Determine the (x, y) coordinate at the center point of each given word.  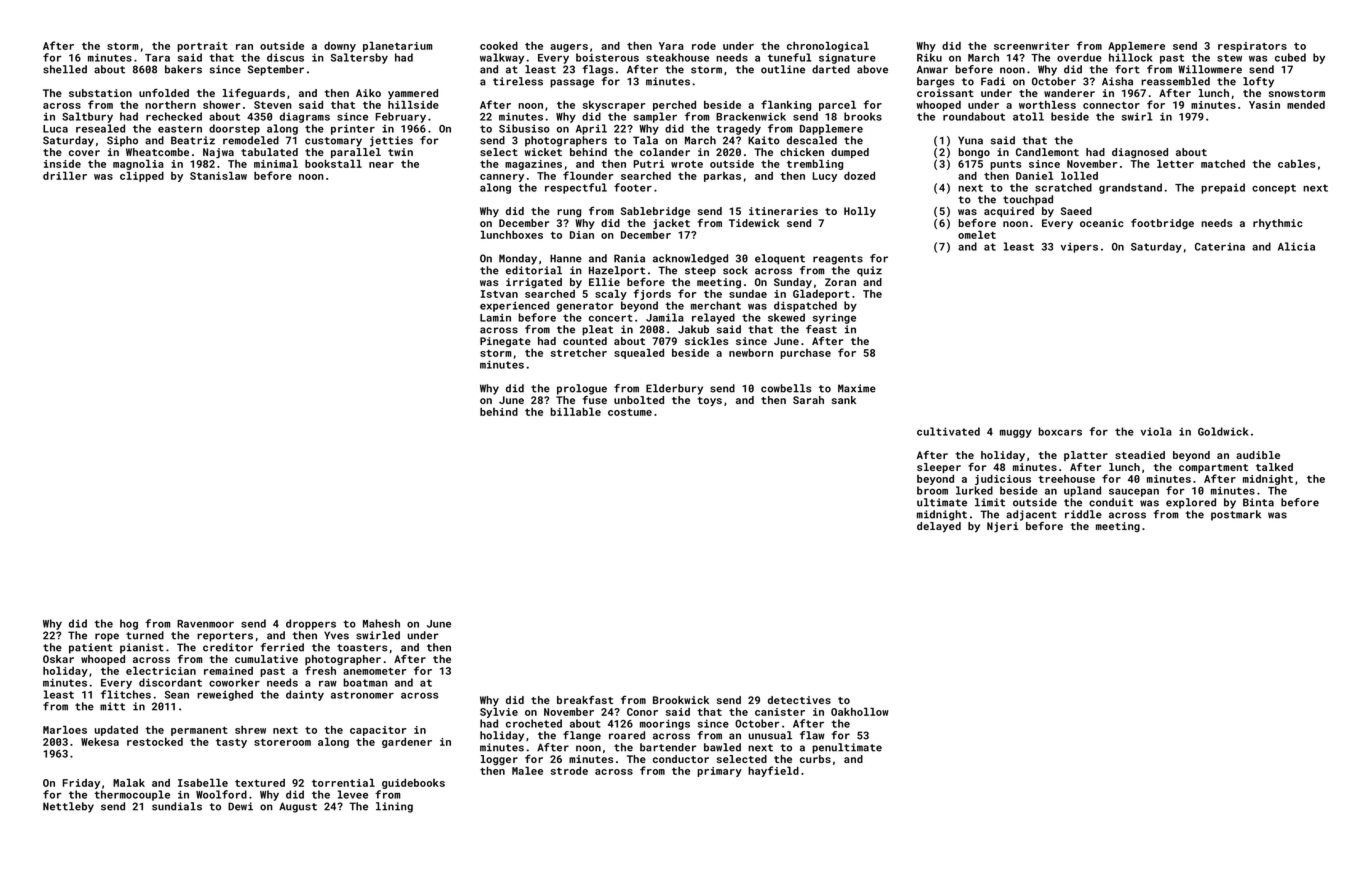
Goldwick (1223, 431)
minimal (276, 163)
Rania (629, 258)
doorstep (234, 129)
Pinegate (505, 342)
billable (575, 411)
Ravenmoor (205, 624)
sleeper (939, 468)
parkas (722, 177)
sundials (177, 806)
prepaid (1223, 188)
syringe (834, 318)
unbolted (639, 400)
